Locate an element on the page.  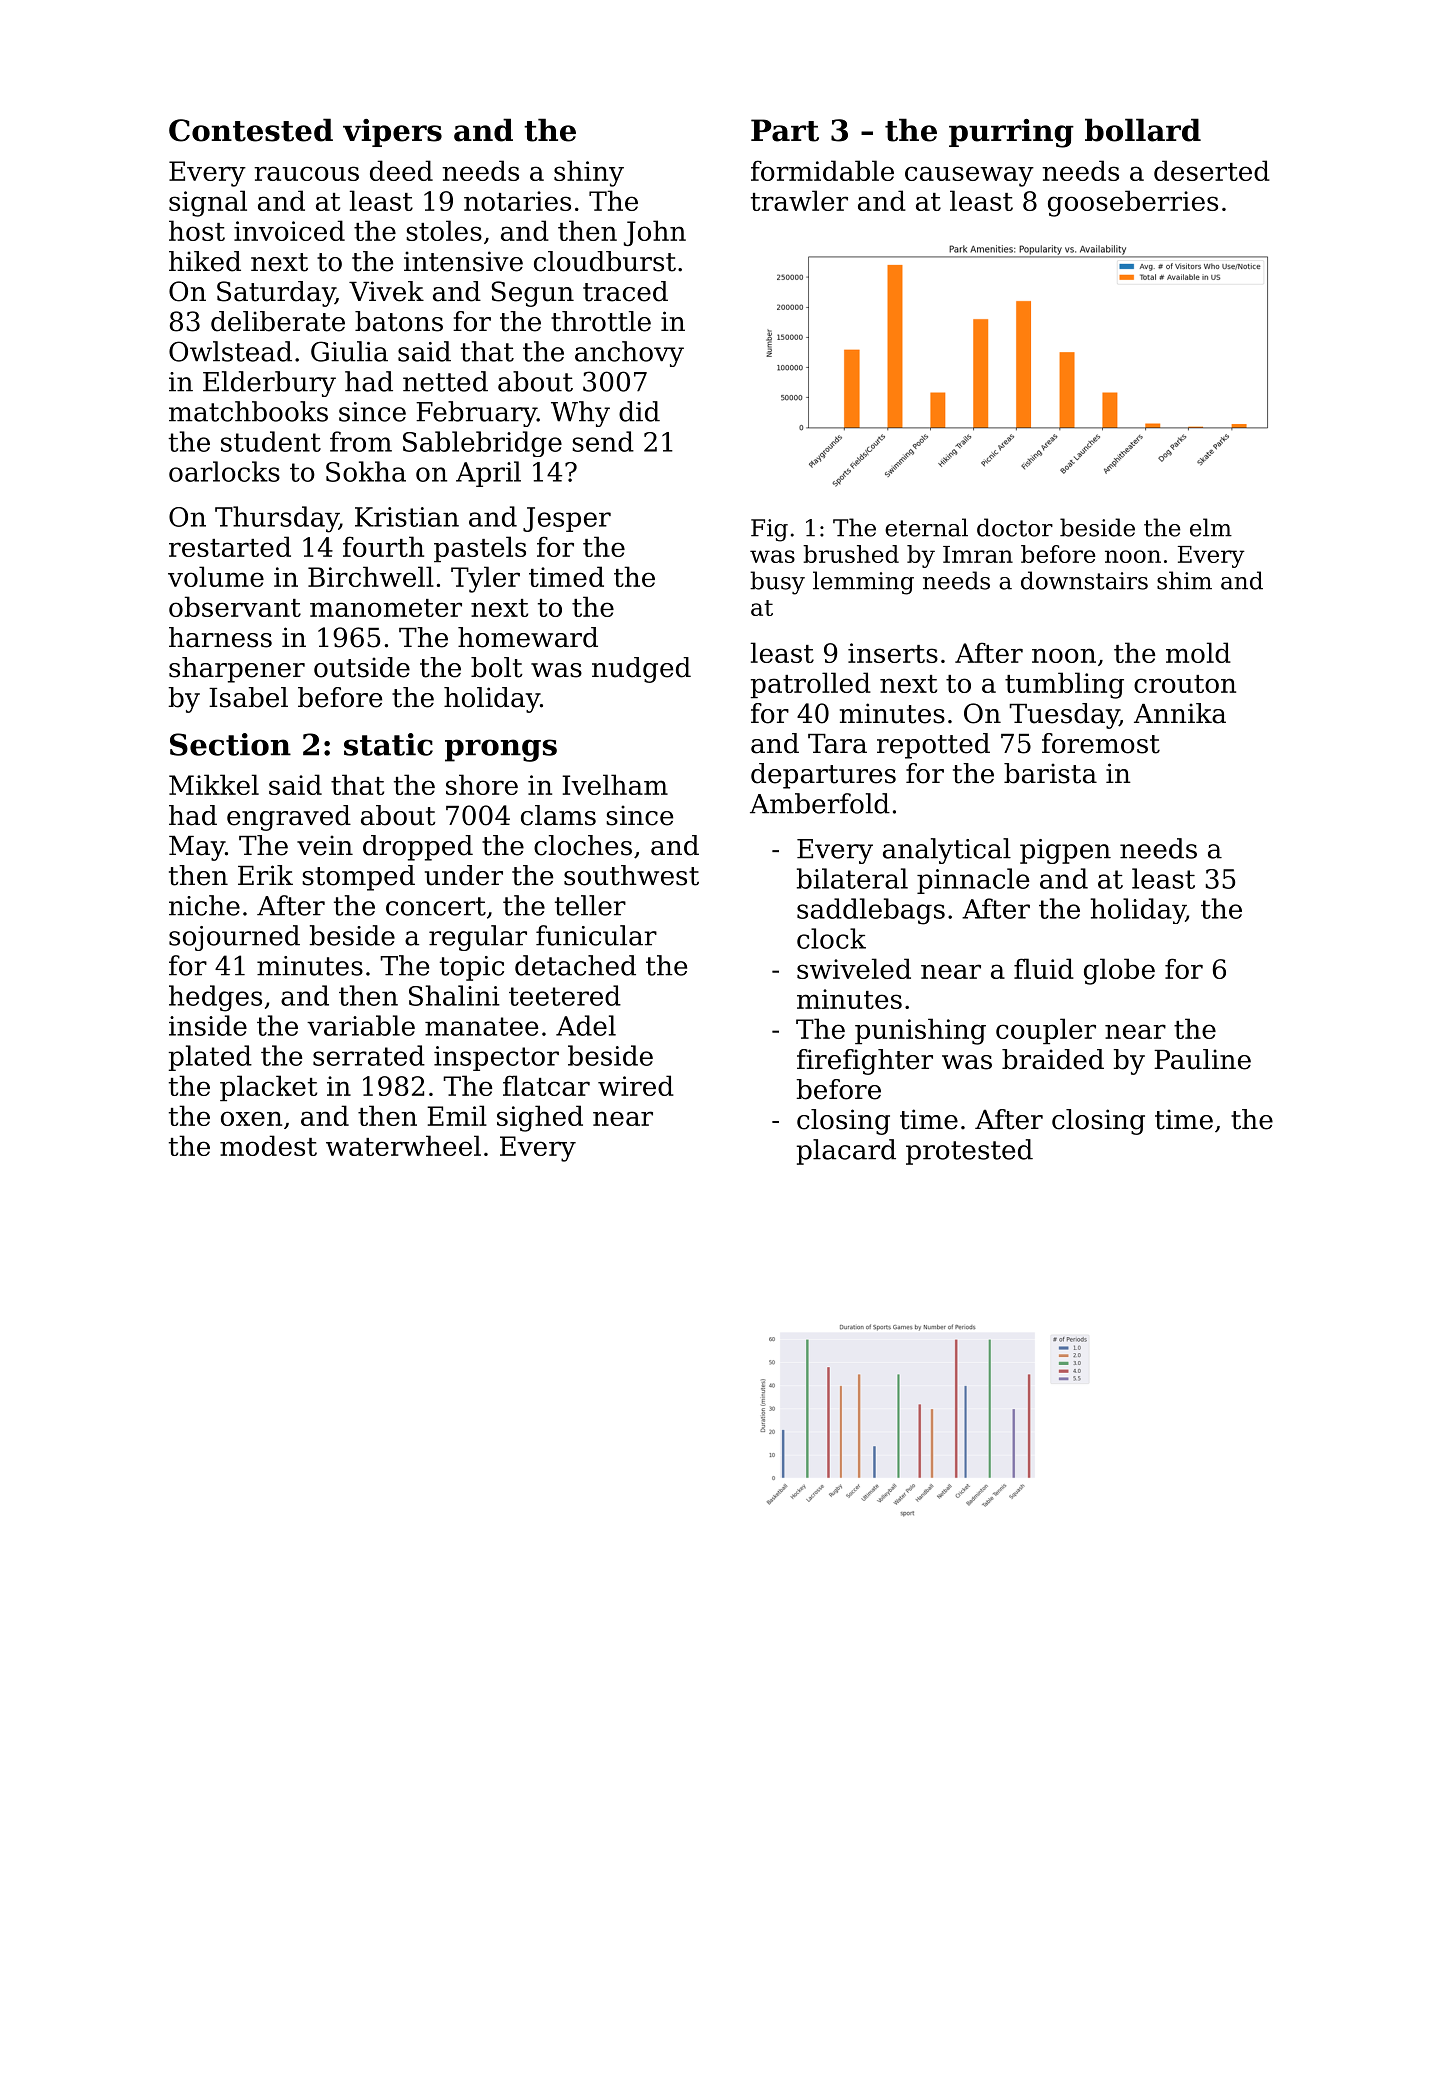
shim is located at coordinates (1184, 580).
